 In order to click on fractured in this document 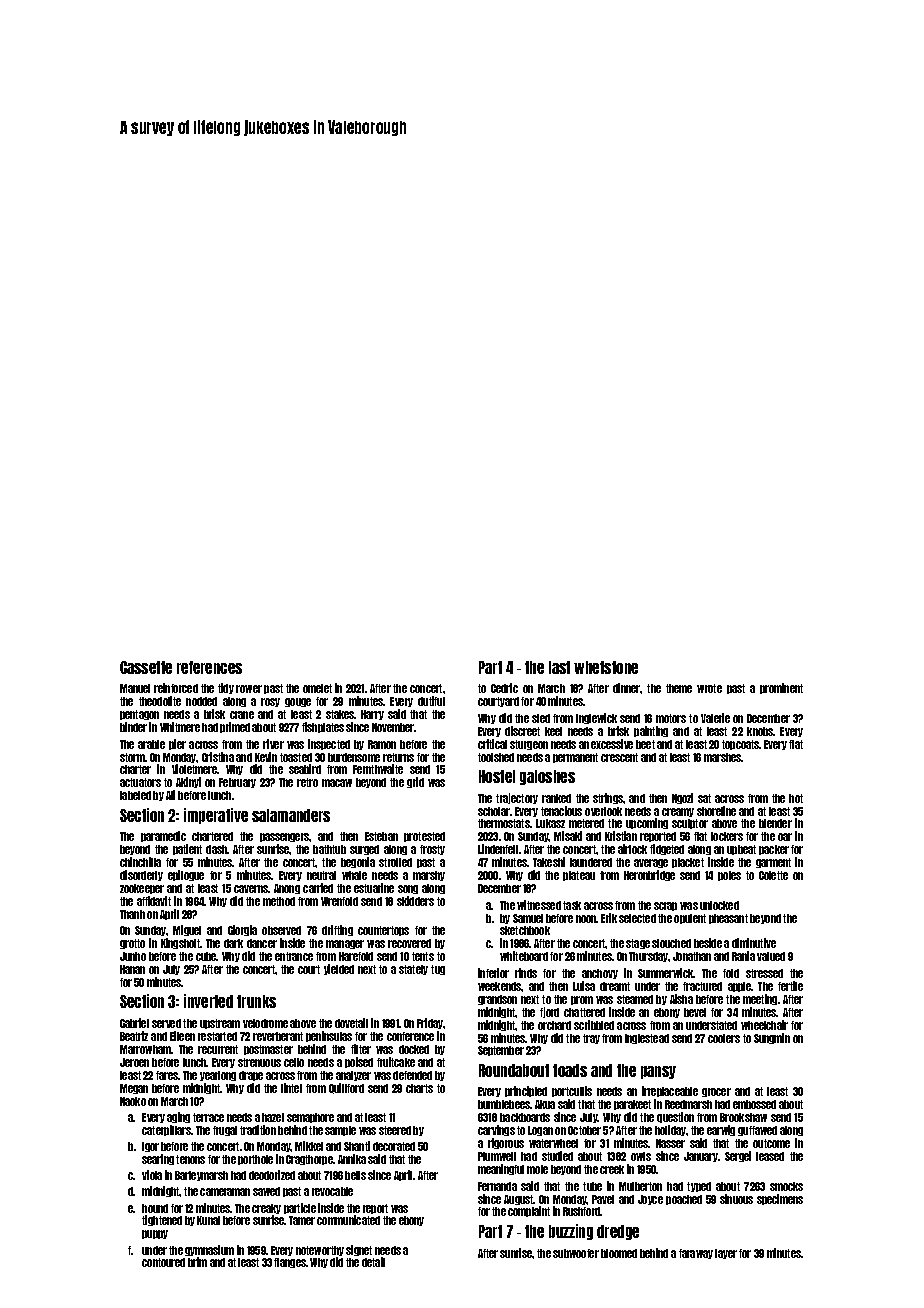, I will do `click(702, 986)`.
